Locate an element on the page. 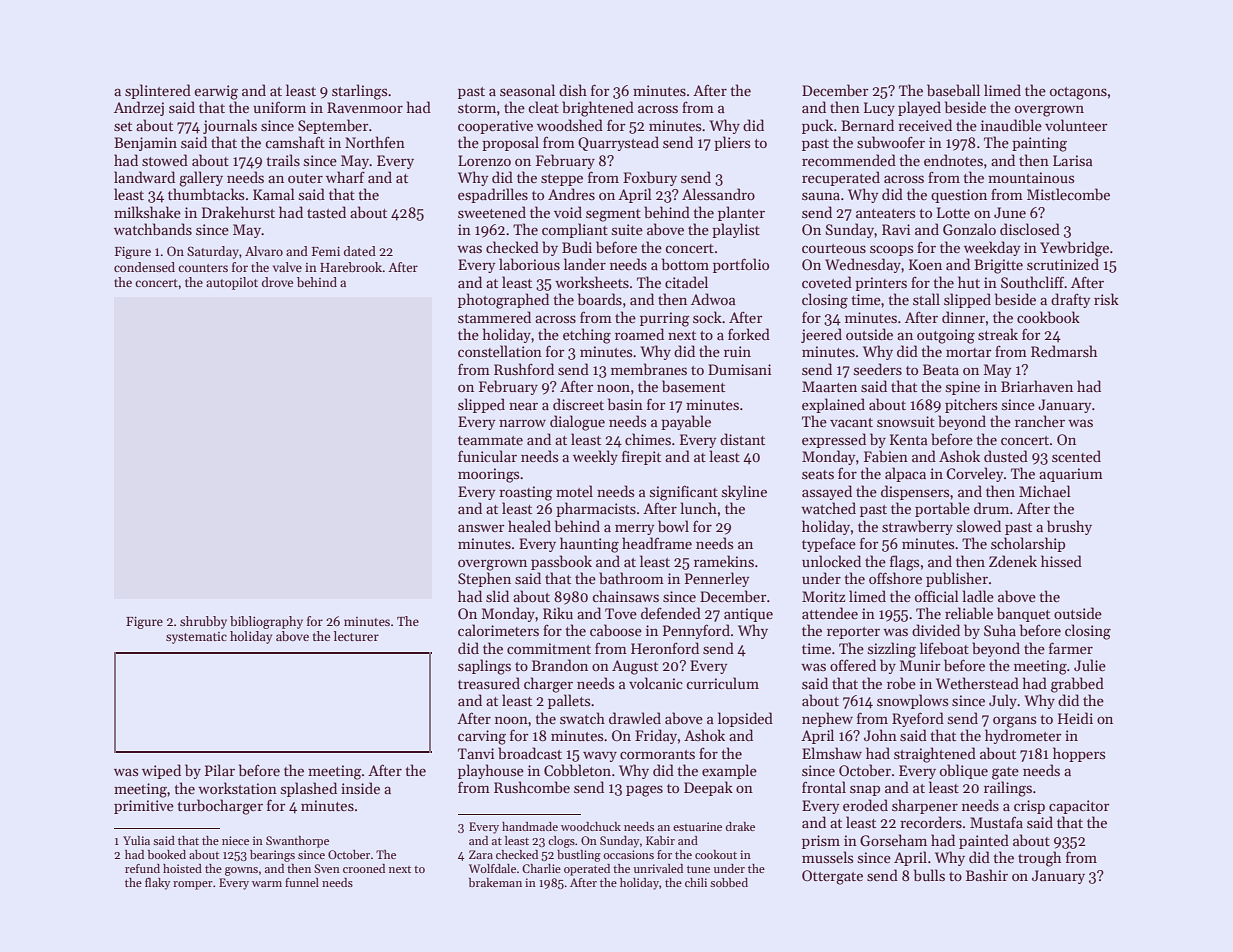 This page has width=1233, height=952. attendee is located at coordinates (830, 613).
